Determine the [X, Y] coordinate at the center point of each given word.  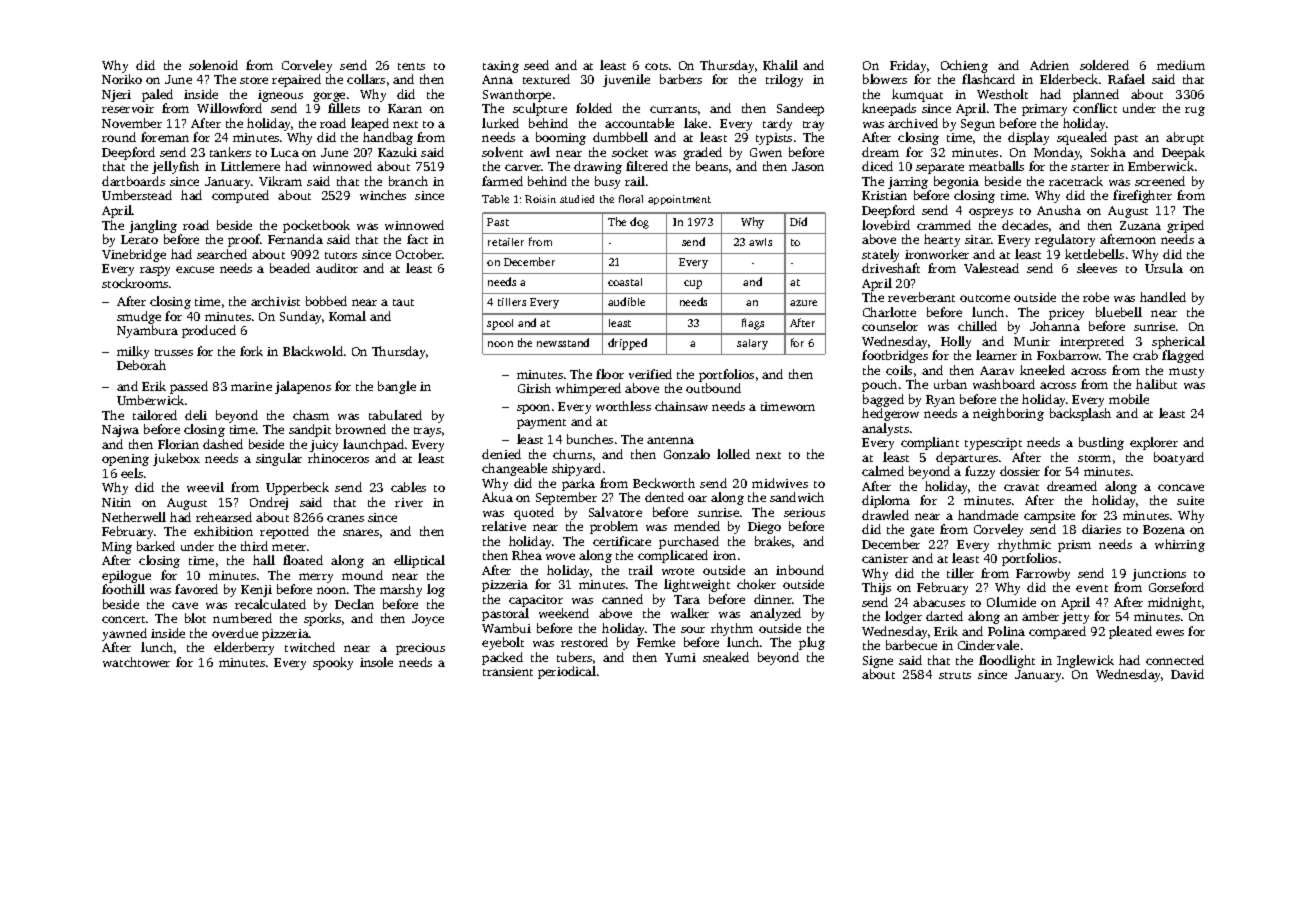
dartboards [133, 181]
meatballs [996, 166]
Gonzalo [687, 454]
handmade [988, 515]
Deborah [141, 365]
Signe [878, 662]
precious [420, 649]
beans [712, 166]
